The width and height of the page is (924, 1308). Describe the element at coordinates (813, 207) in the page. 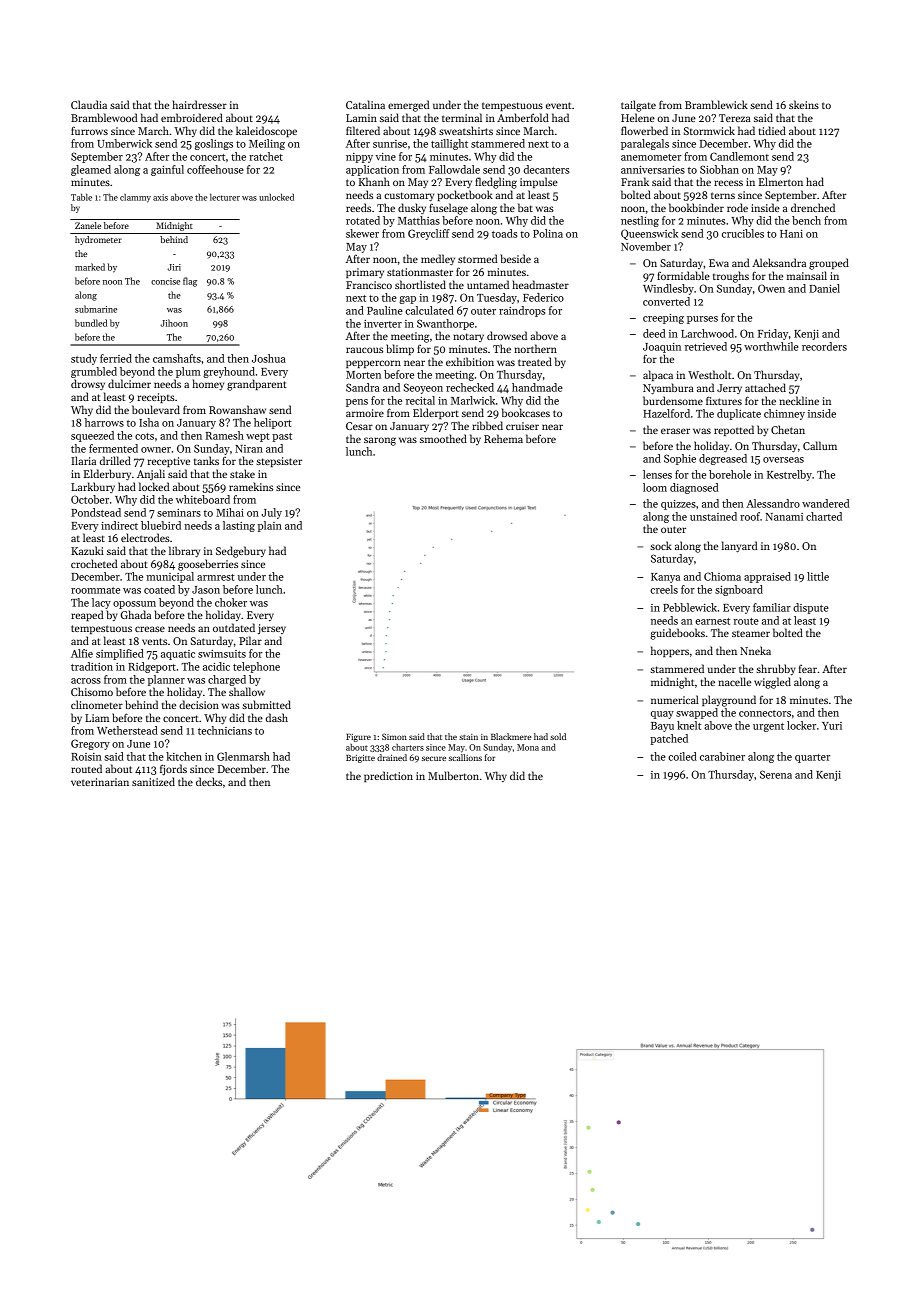

I see `drenched` at that location.
